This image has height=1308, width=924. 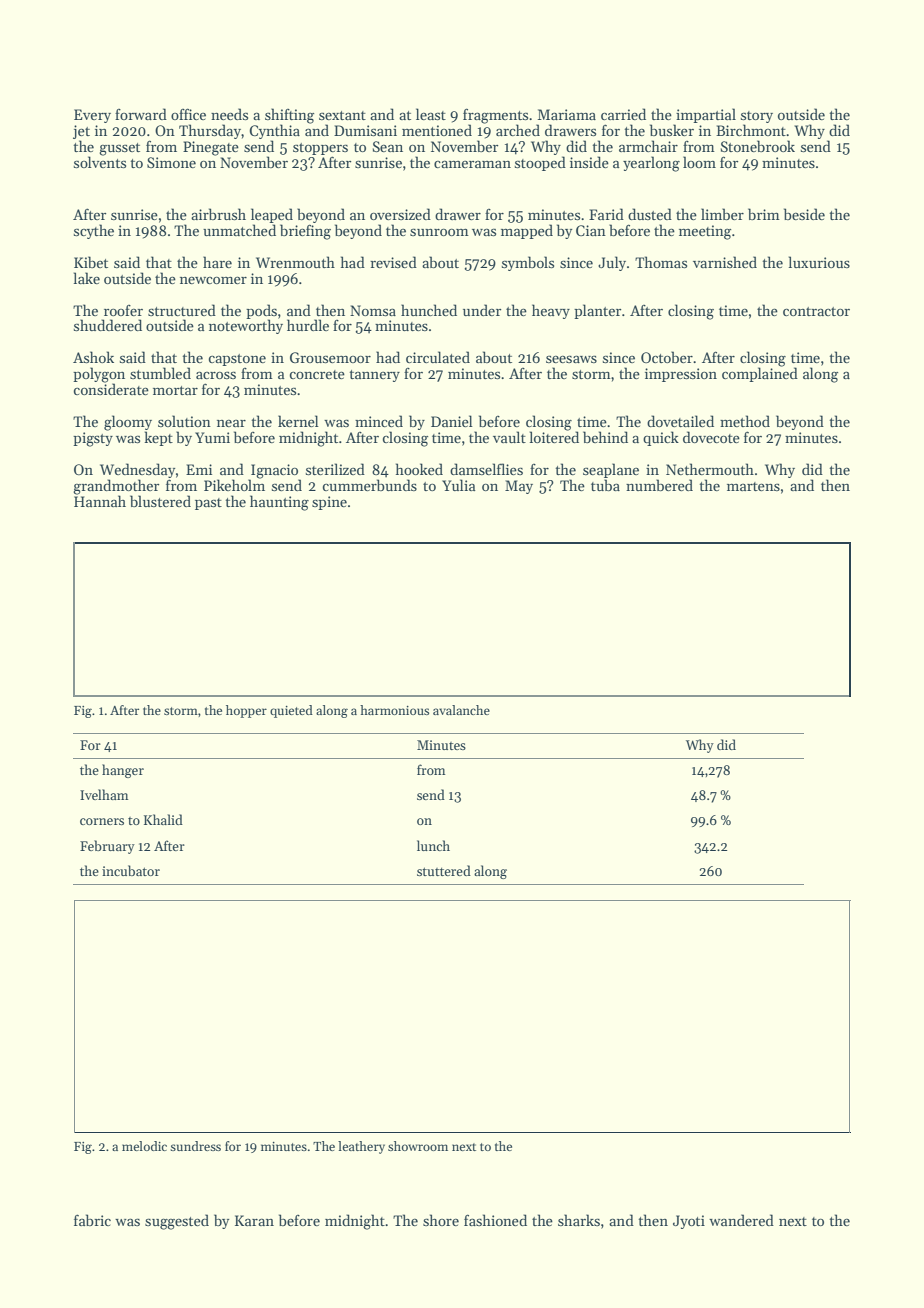 I want to click on least, so click(x=431, y=114).
